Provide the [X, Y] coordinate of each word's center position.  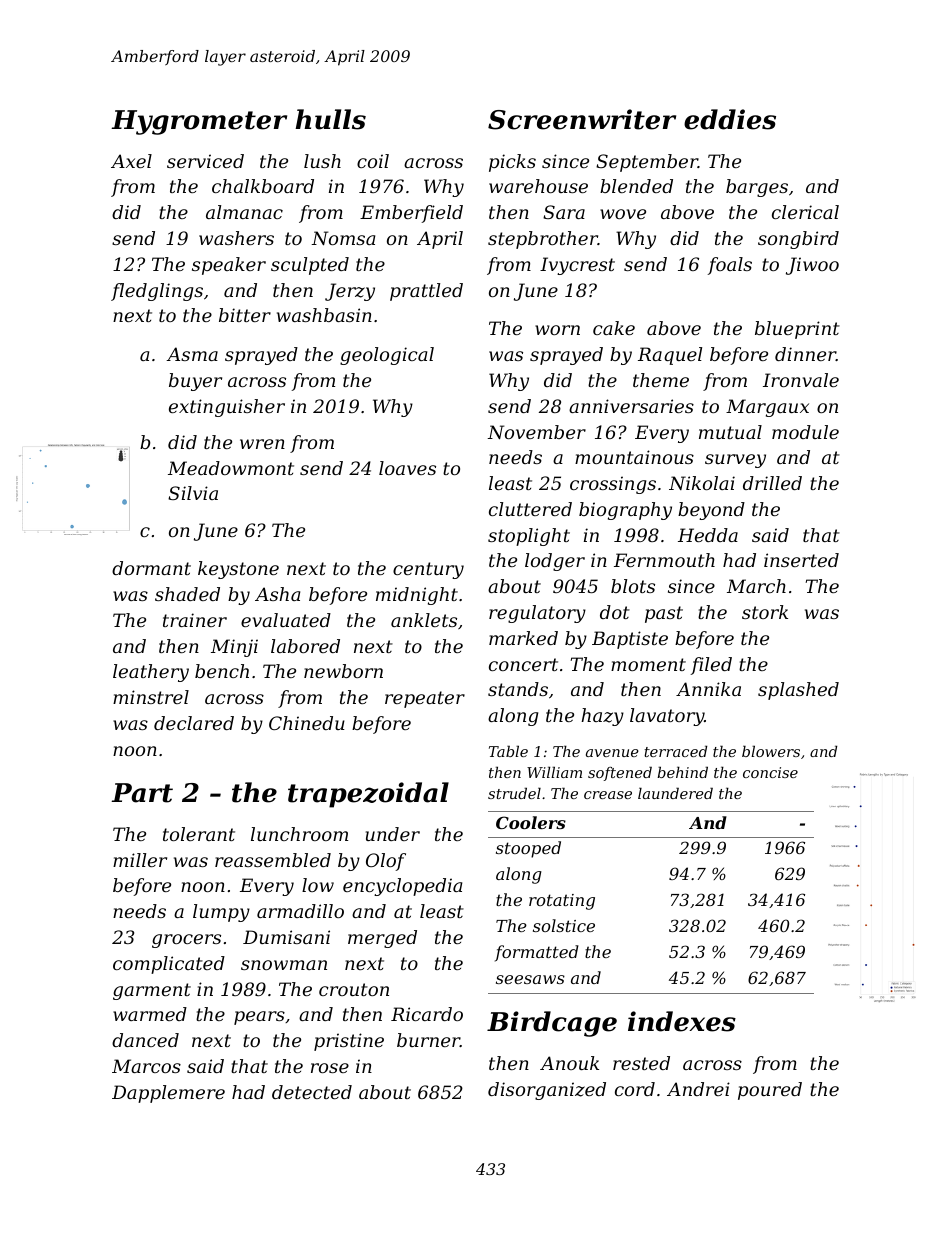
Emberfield [411, 214]
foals [730, 266]
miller [140, 860]
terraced [675, 751]
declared [194, 723]
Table [508, 751]
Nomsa [343, 238]
